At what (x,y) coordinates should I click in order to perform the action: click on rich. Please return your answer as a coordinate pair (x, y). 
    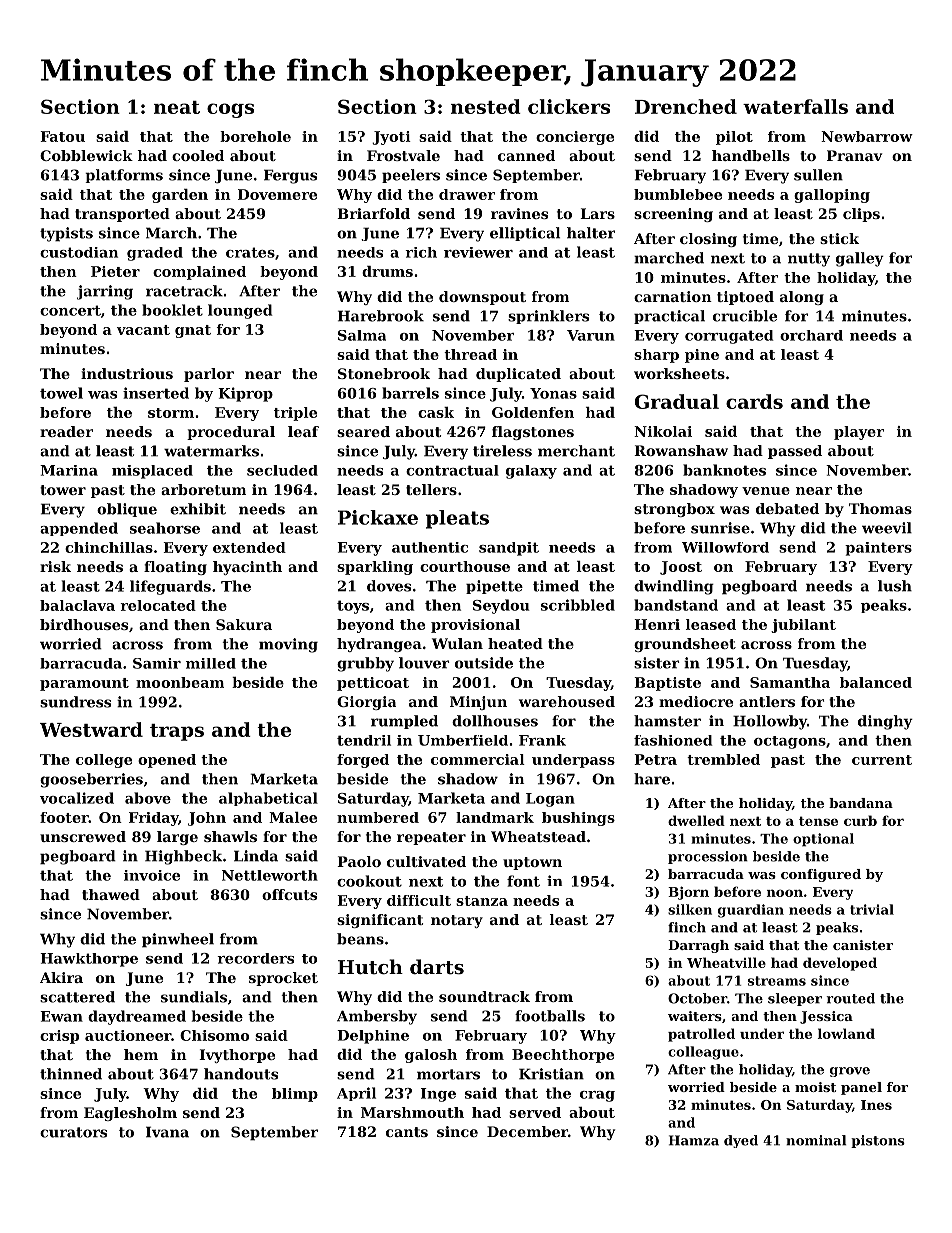
    Looking at the image, I should click on (421, 252).
